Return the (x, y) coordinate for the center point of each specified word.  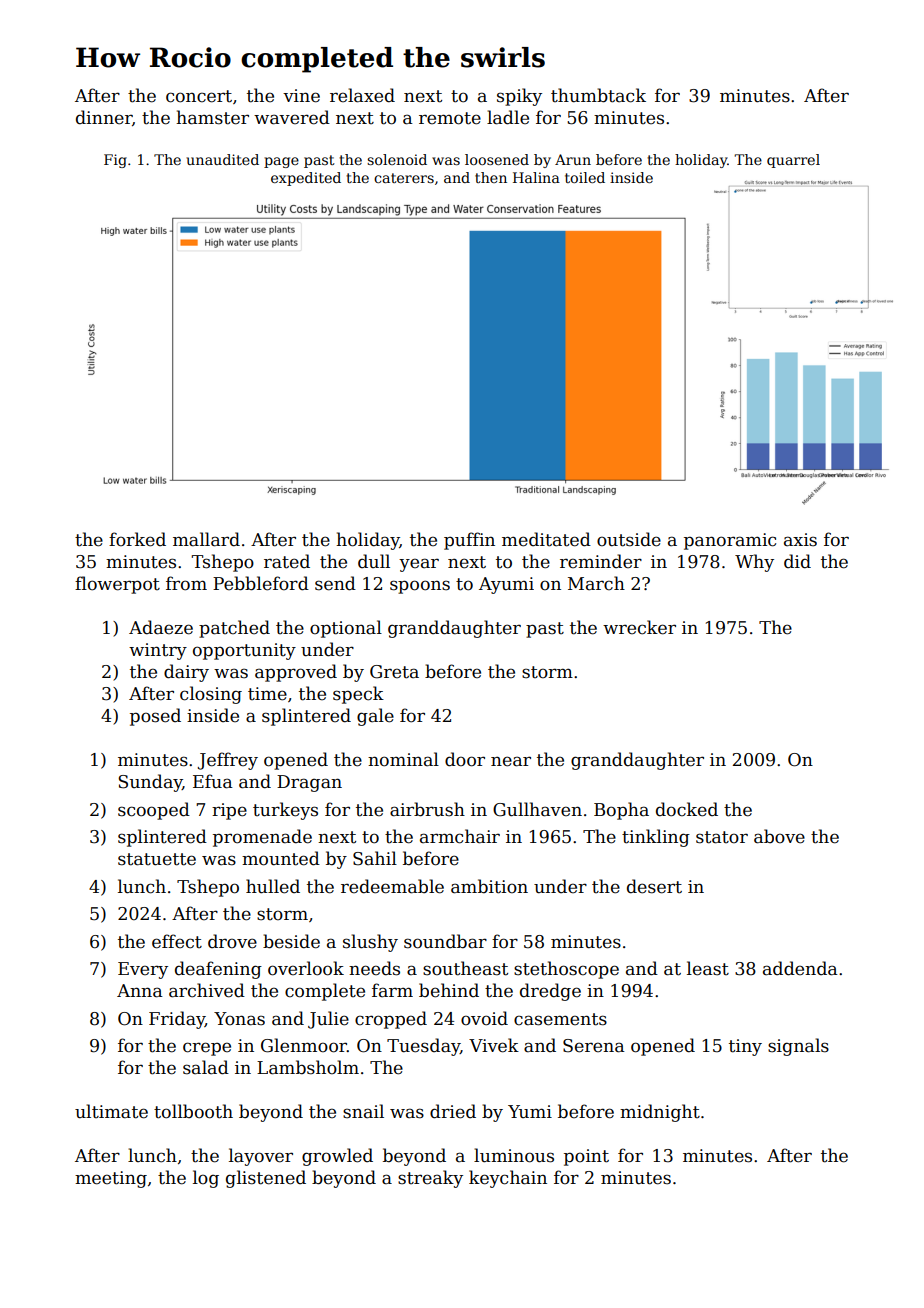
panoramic (730, 541)
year (419, 565)
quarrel (793, 161)
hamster (212, 117)
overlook (306, 968)
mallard (206, 539)
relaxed (362, 95)
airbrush (427, 809)
